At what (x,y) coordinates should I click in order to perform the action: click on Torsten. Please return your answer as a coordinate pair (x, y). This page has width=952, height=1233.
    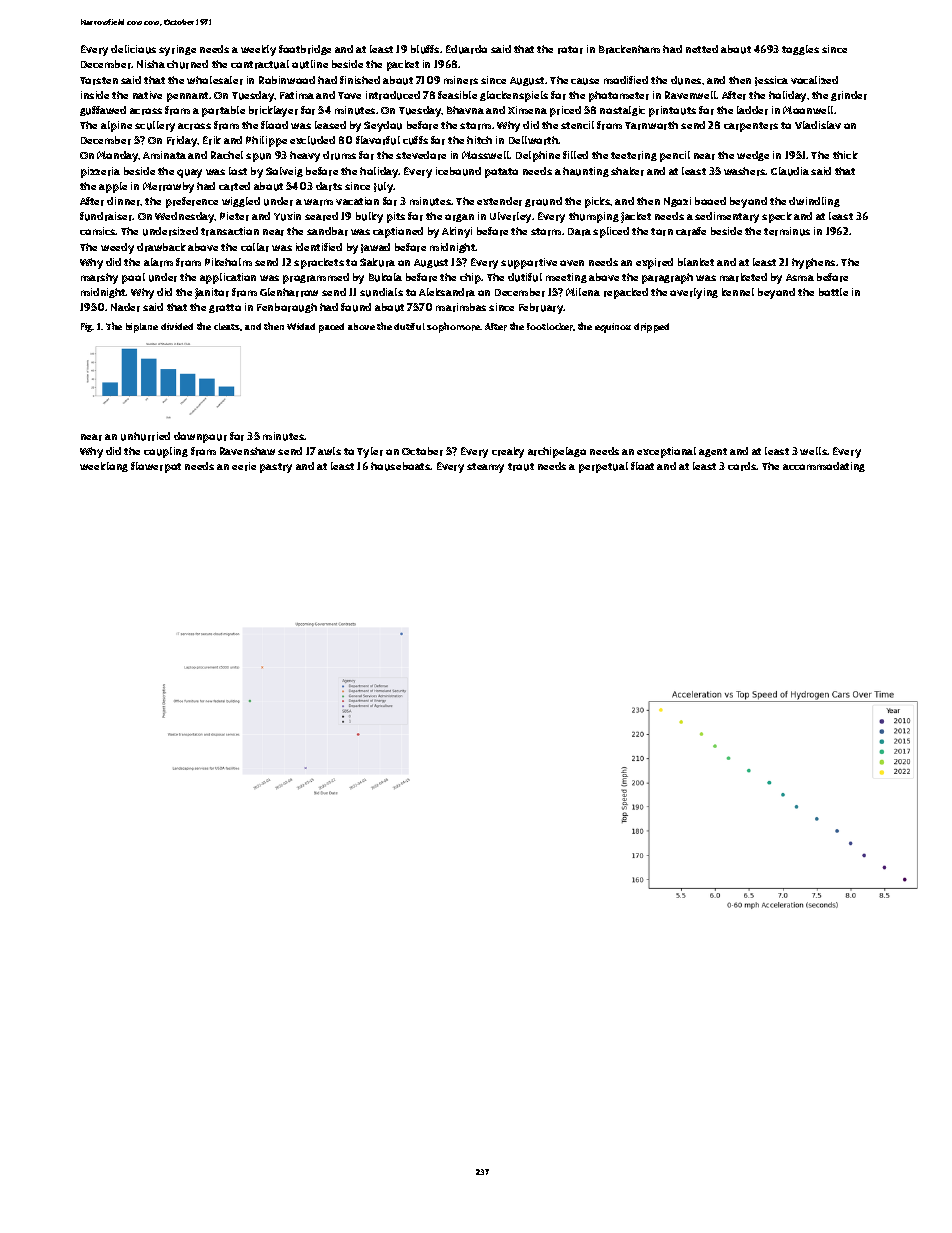
    Looking at the image, I should click on (99, 81).
